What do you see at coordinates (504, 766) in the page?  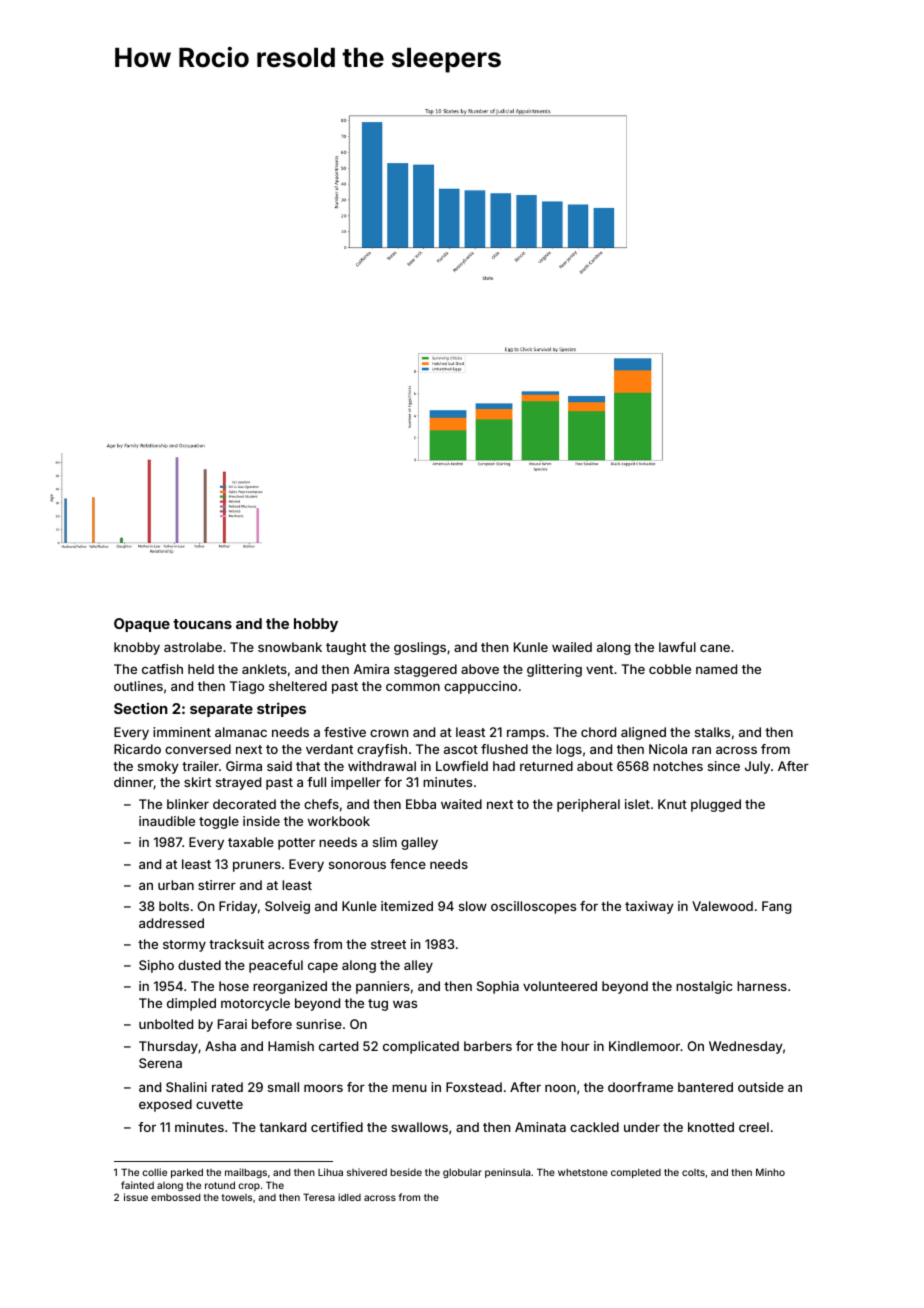 I see `had` at bounding box center [504, 766].
